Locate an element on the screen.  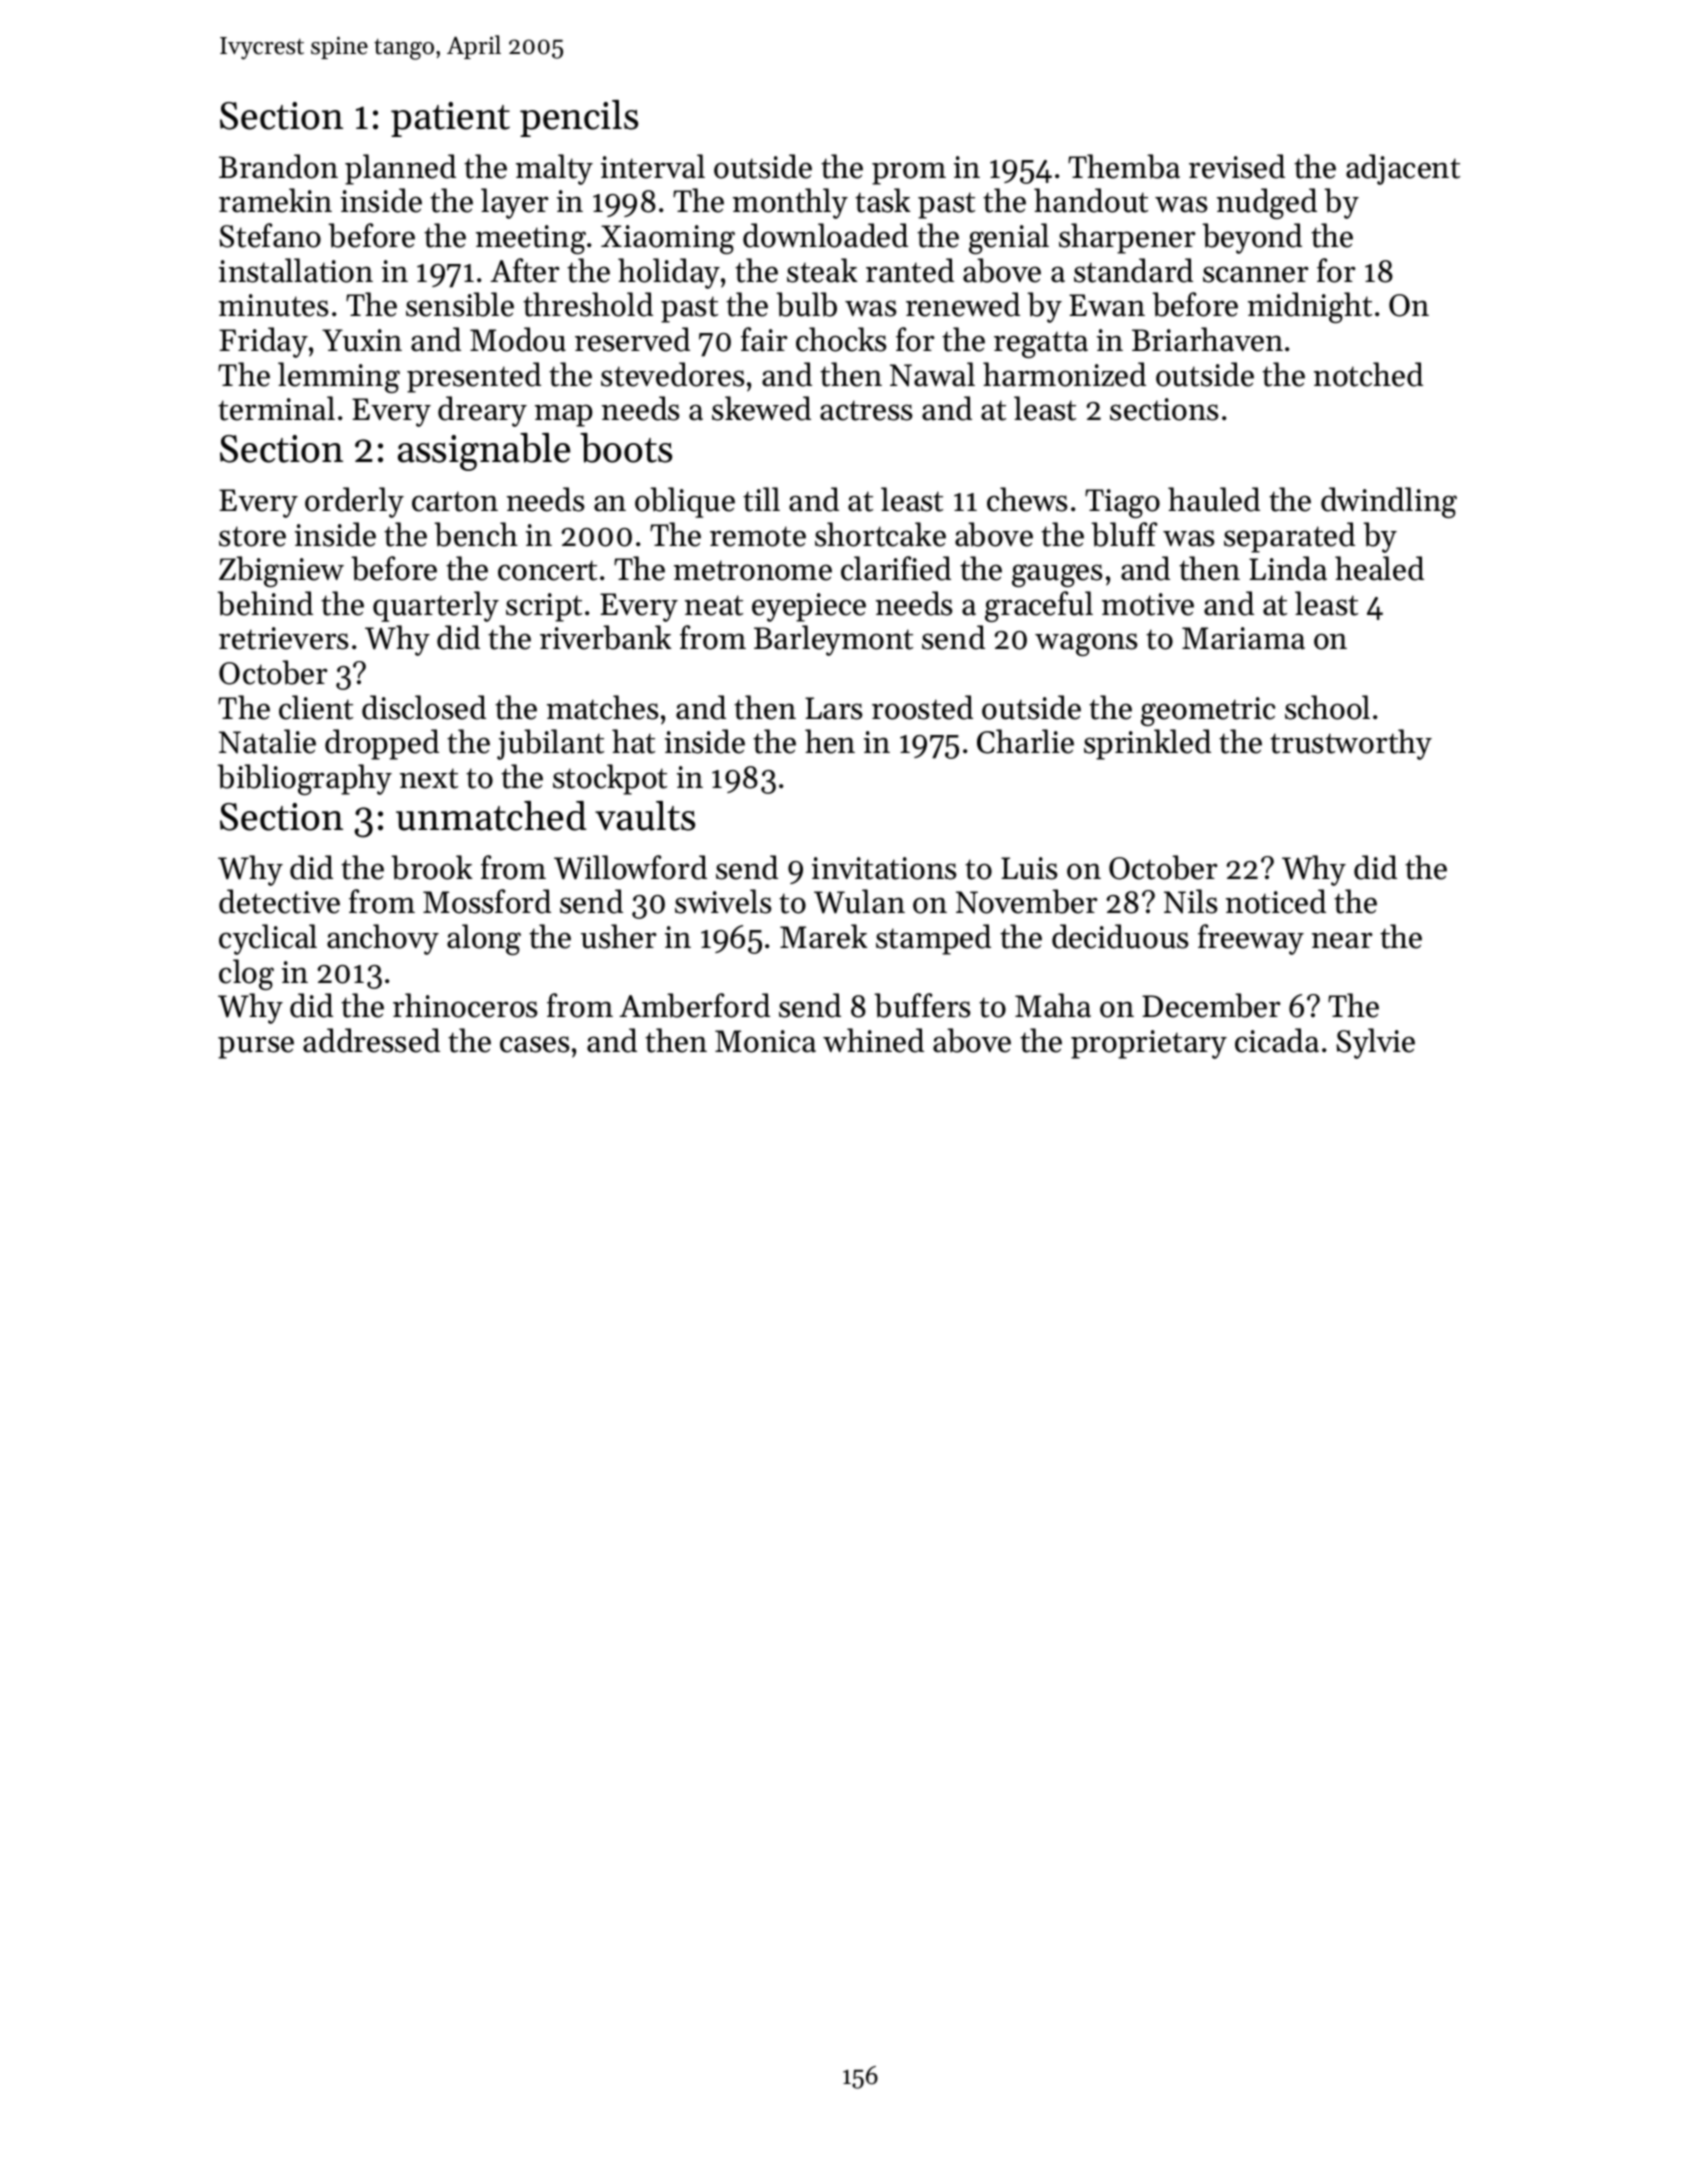
patient is located at coordinates (450, 119).
